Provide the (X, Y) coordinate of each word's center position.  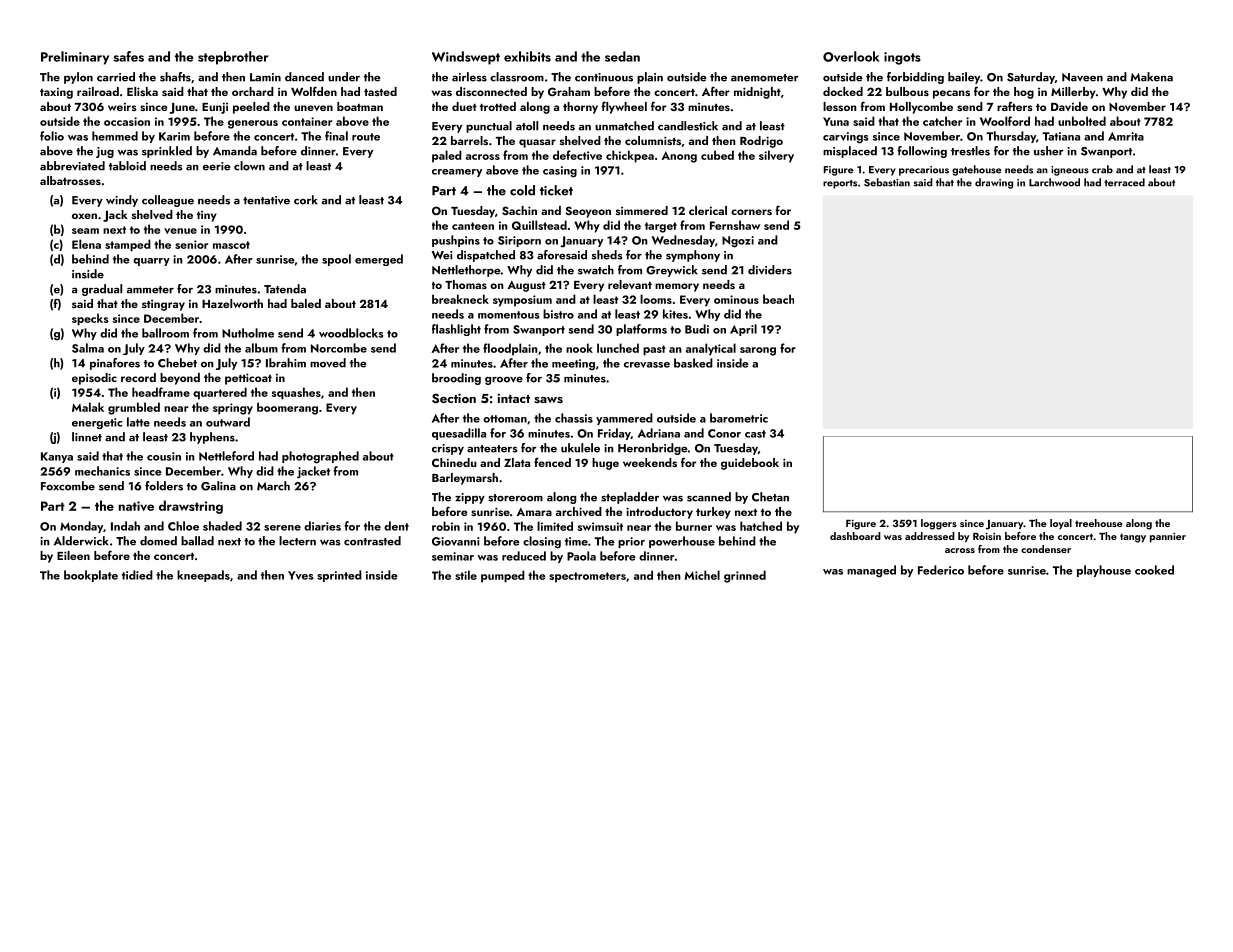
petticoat (248, 379)
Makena (1152, 77)
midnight (757, 93)
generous (253, 124)
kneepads (203, 576)
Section (454, 398)
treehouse (1099, 523)
